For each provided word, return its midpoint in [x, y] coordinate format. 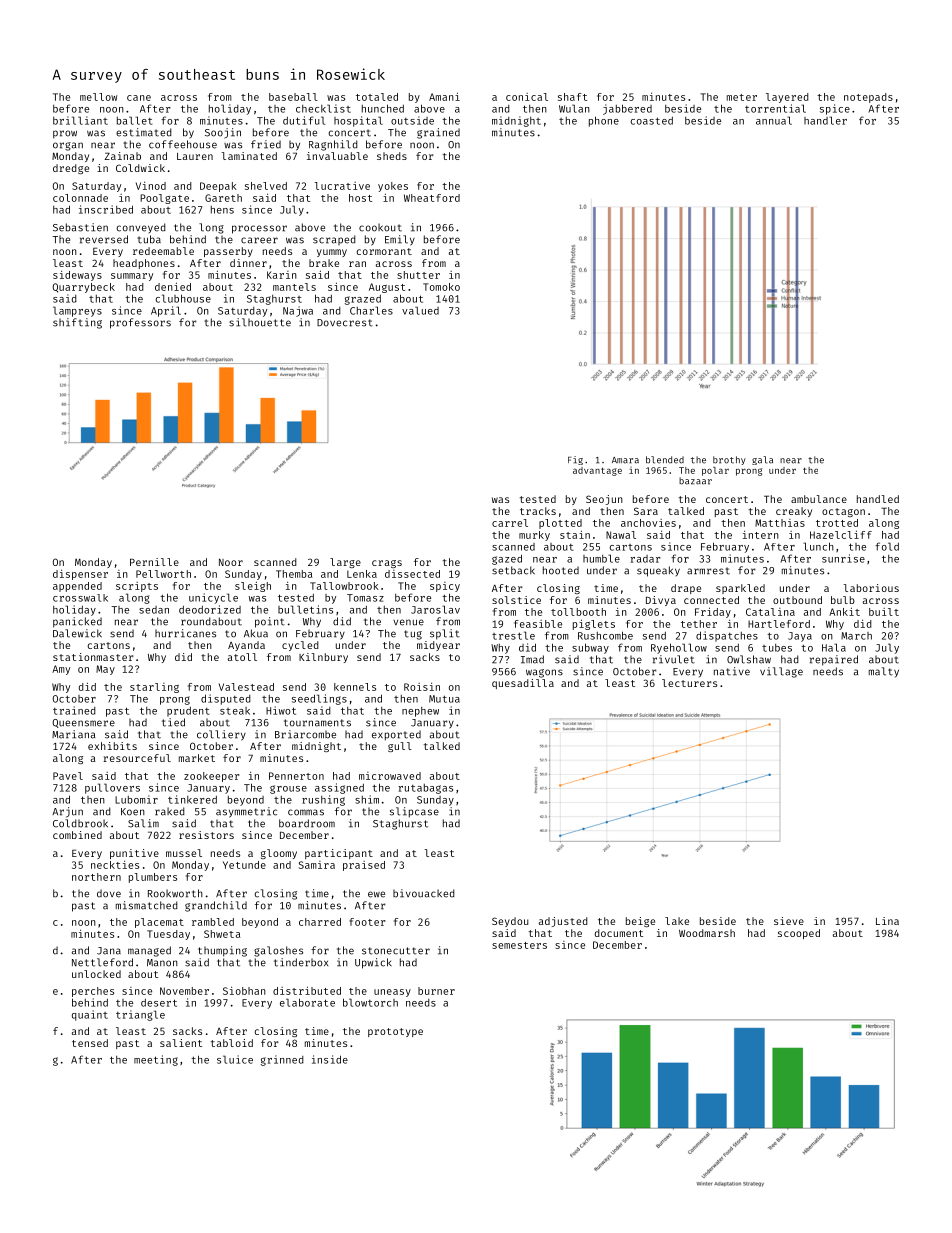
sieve [789, 921]
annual [774, 120]
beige [640, 922]
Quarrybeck [83, 288]
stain [575, 534]
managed [149, 951]
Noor [231, 562]
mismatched [147, 905]
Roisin [422, 687]
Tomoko [441, 287]
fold [887, 546]
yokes [393, 187]
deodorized [210, 609]
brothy [729, 460]
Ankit [844, 611]
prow [65, 134]
